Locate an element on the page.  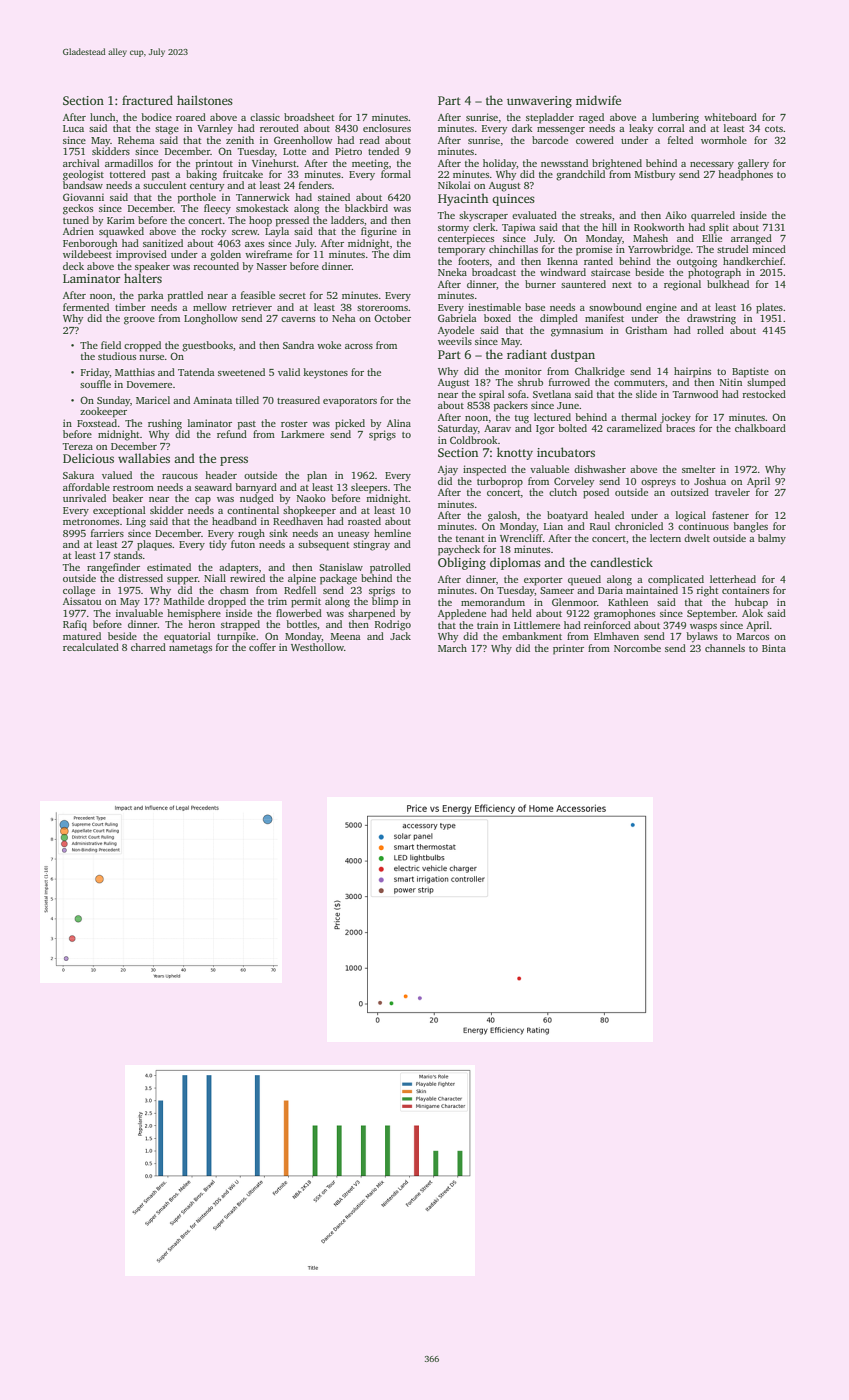
headphones is located at coordinates (745, 175).
